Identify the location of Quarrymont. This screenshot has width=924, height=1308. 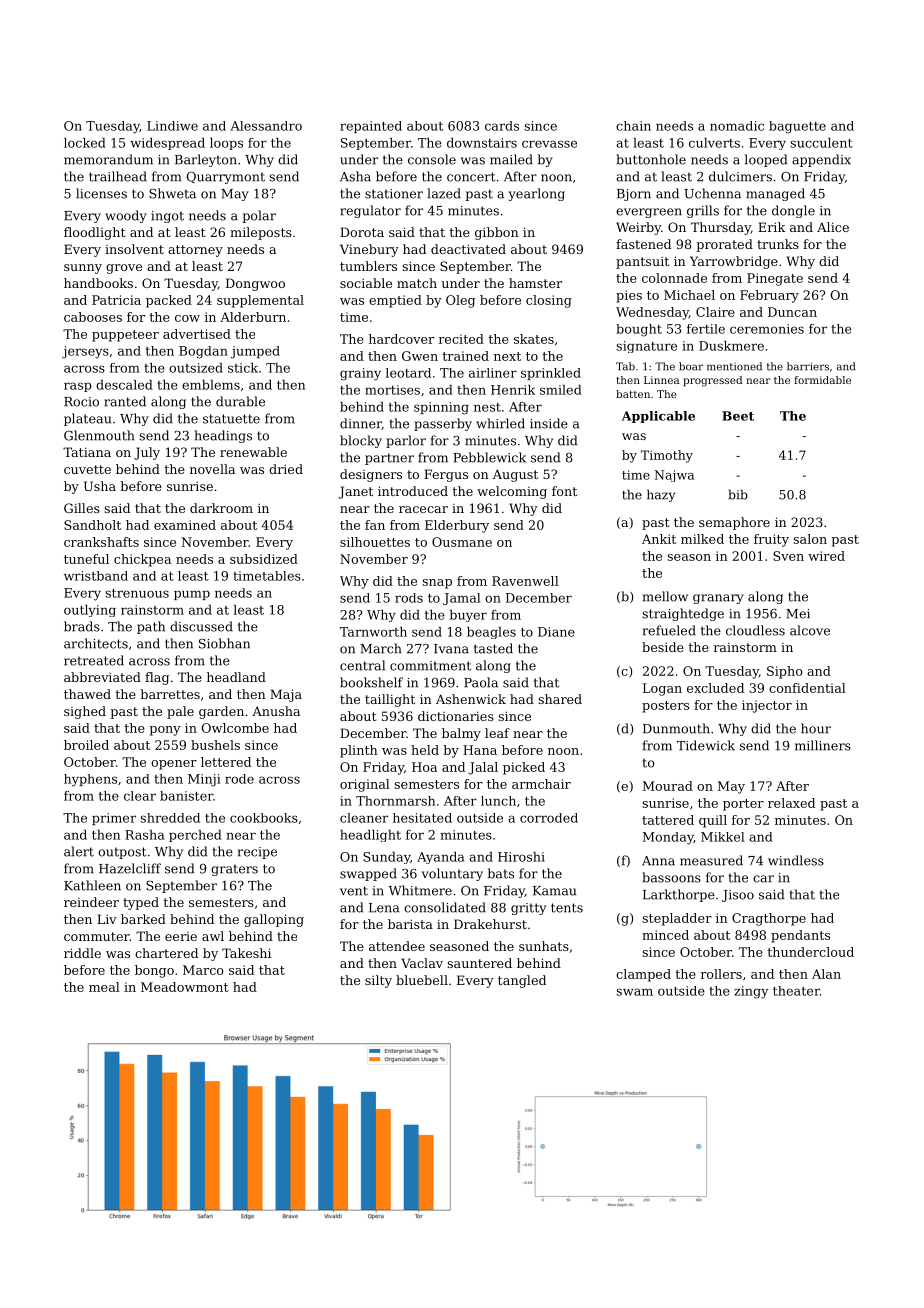
(225, 178).
